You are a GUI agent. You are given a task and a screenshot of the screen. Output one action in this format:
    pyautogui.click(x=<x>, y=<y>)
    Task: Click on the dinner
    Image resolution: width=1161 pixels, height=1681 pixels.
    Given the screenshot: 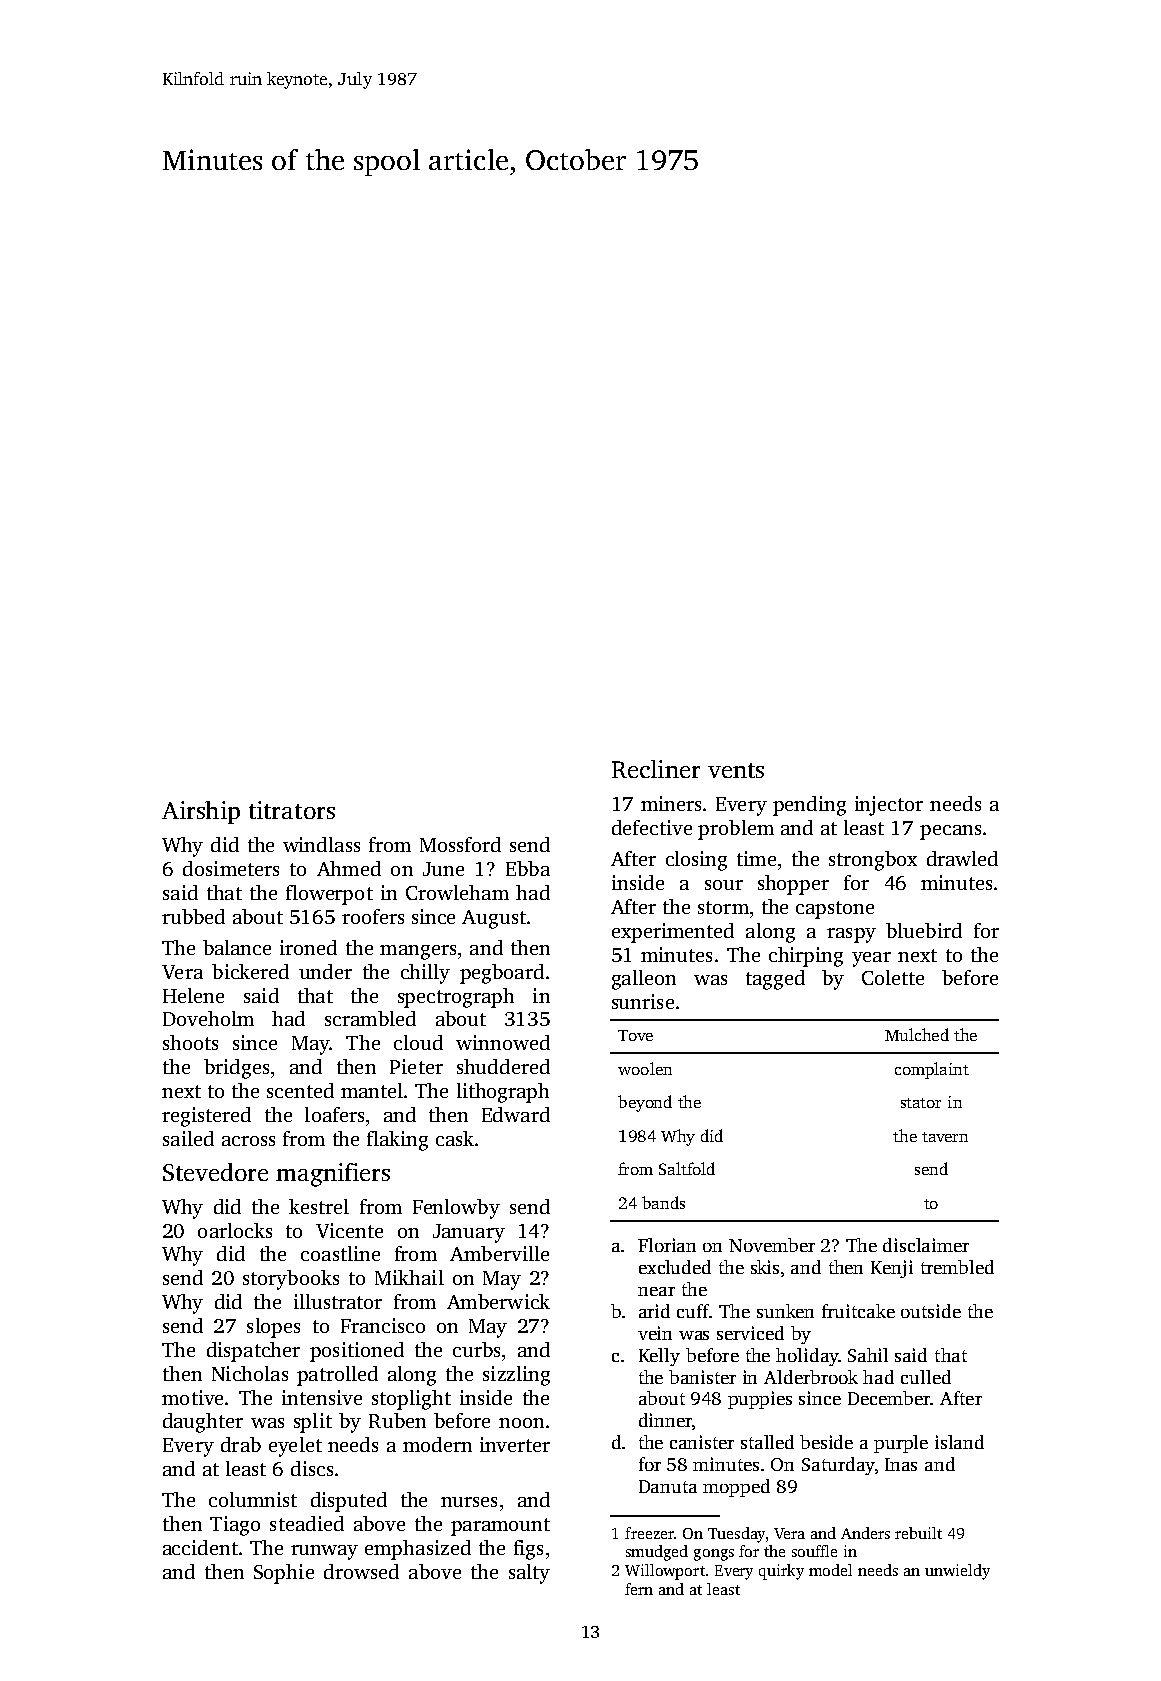 What is the action you would take?
    pyautogui.click(x=665, y=1420)
